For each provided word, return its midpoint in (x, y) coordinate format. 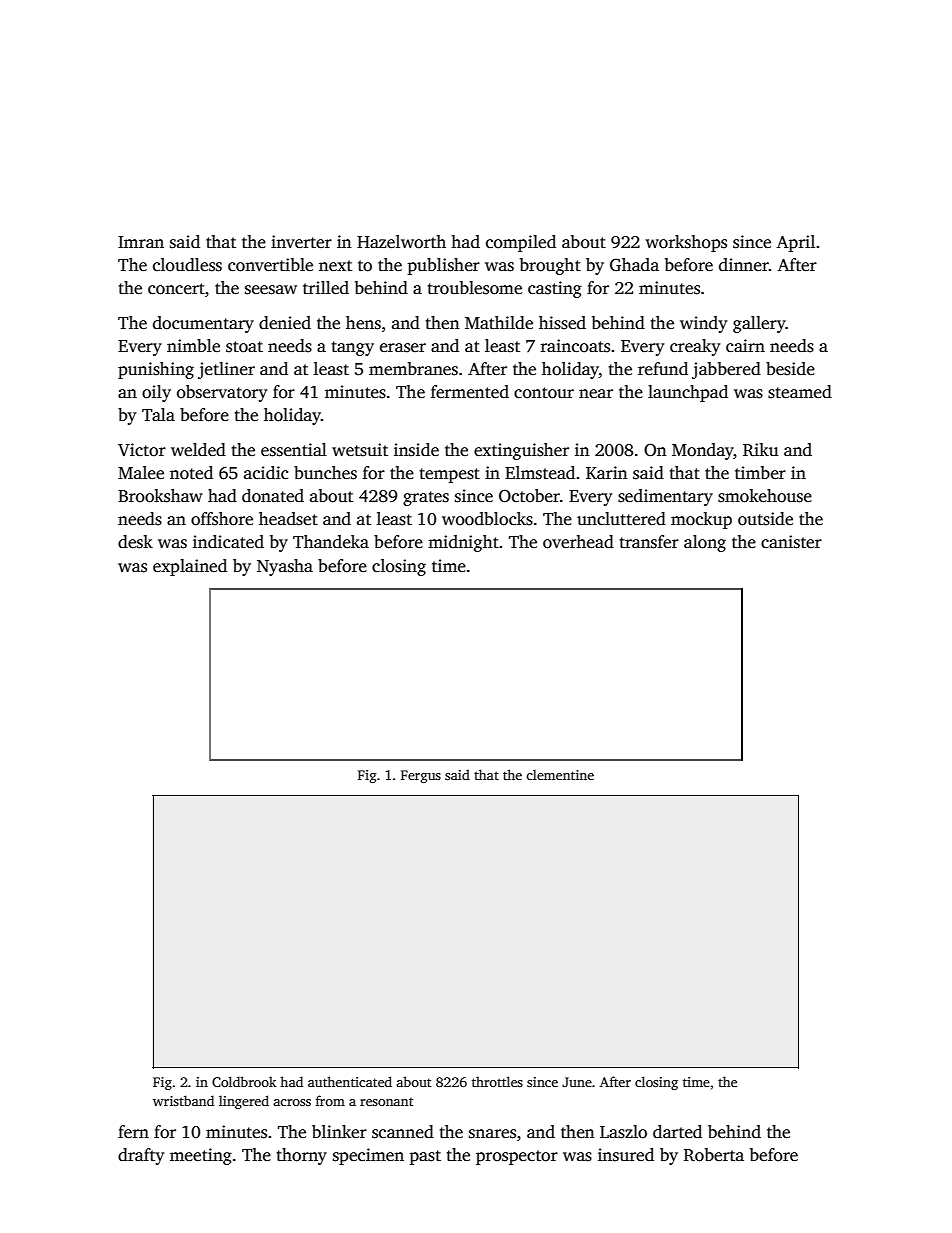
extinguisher (521, 451)
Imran (141, 242)
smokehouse (765, 496)
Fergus (421, 776)
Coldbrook (244, 1081)
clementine (560, 774)
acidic (266, 473)
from (330, 1100)
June (577, 1082)
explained (190, 567)
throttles (497, 1081)
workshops (686, 243)
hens (363, 323)
